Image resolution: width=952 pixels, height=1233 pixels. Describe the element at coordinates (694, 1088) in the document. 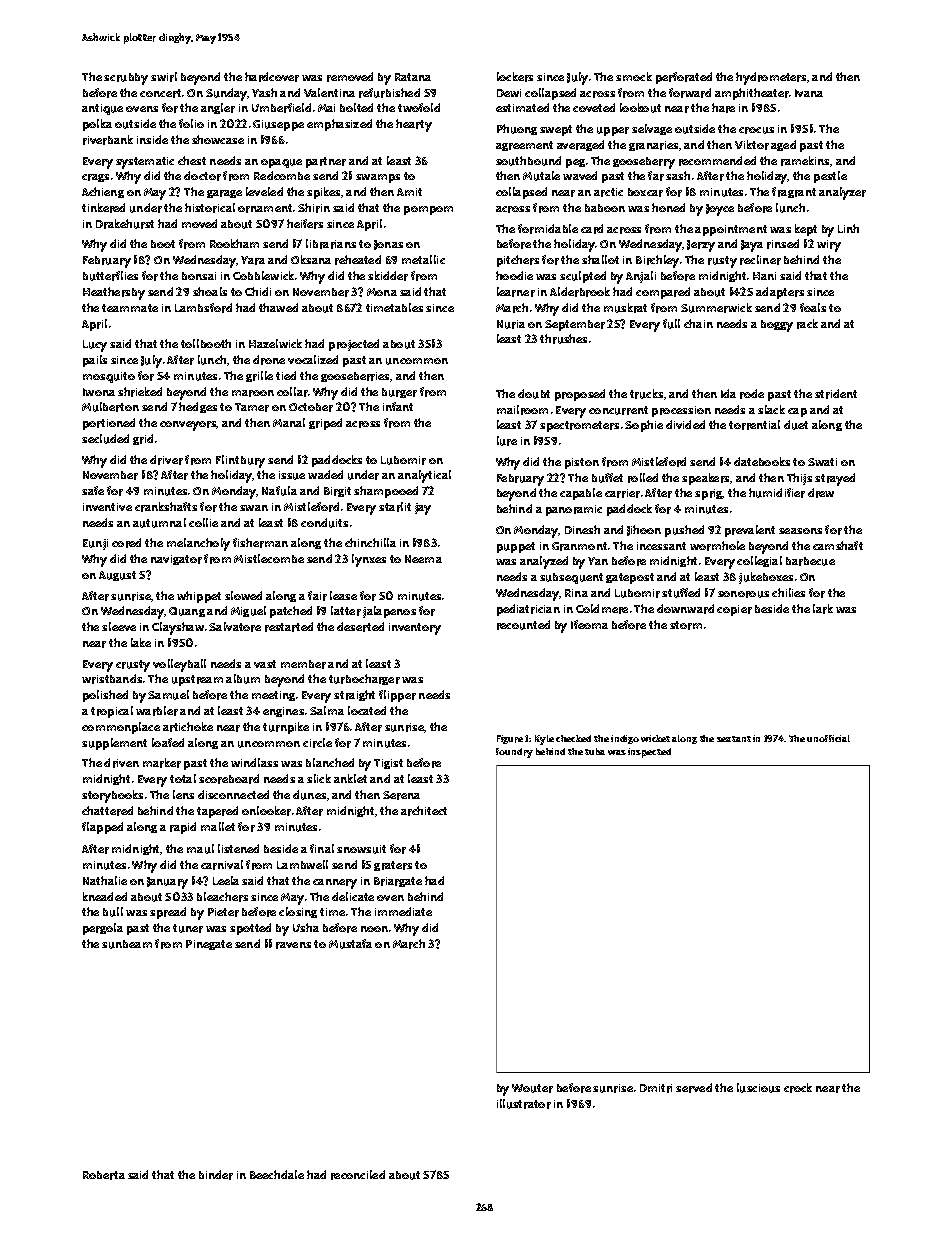

I see `served` at that location.
